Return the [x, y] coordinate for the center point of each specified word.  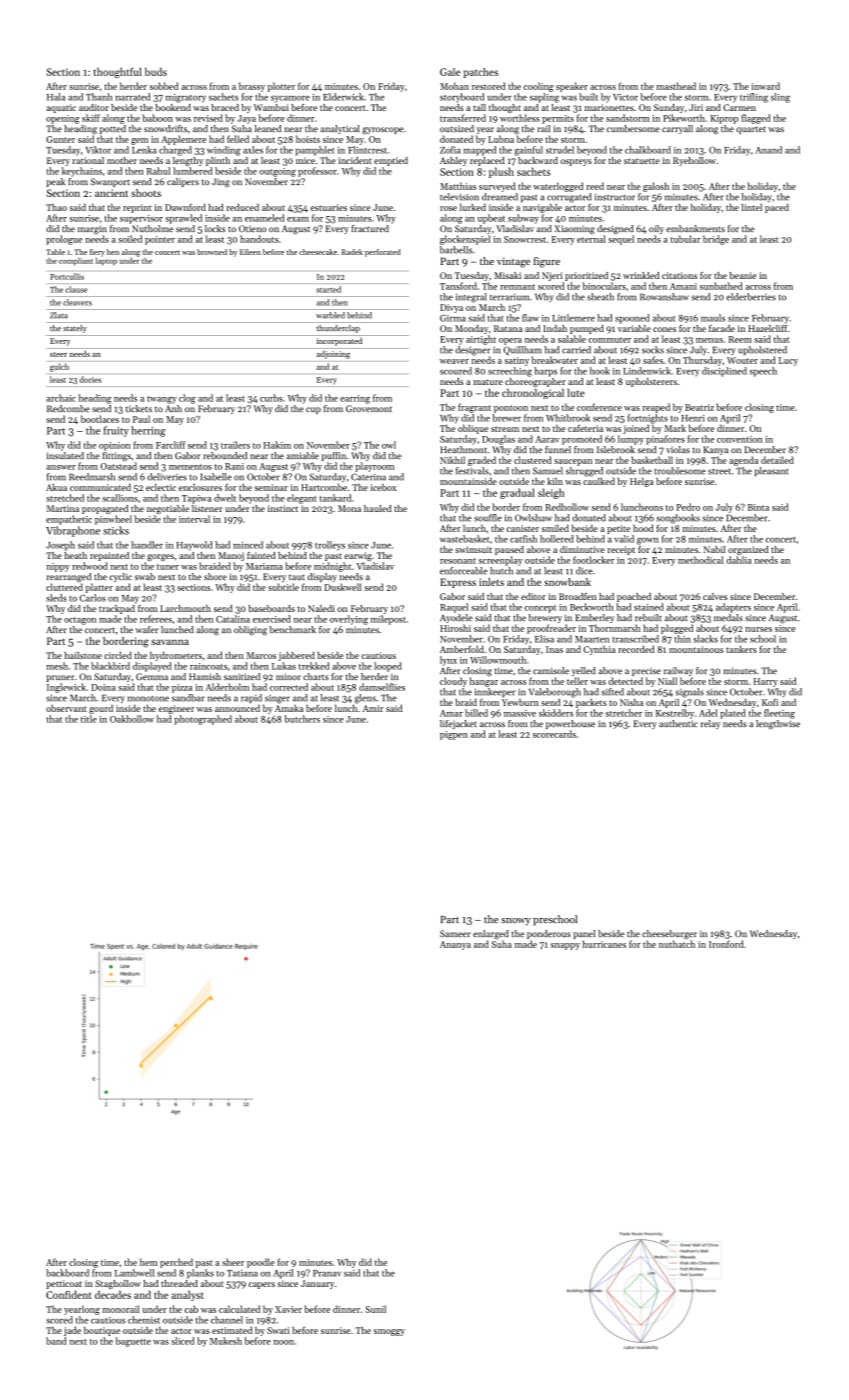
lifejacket [458, 724]
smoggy [389, 1332]
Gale [450, 72]
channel [227, 1320]
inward [765, 86]
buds [156, 72]
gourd [101, 709]
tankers [741, 649]
